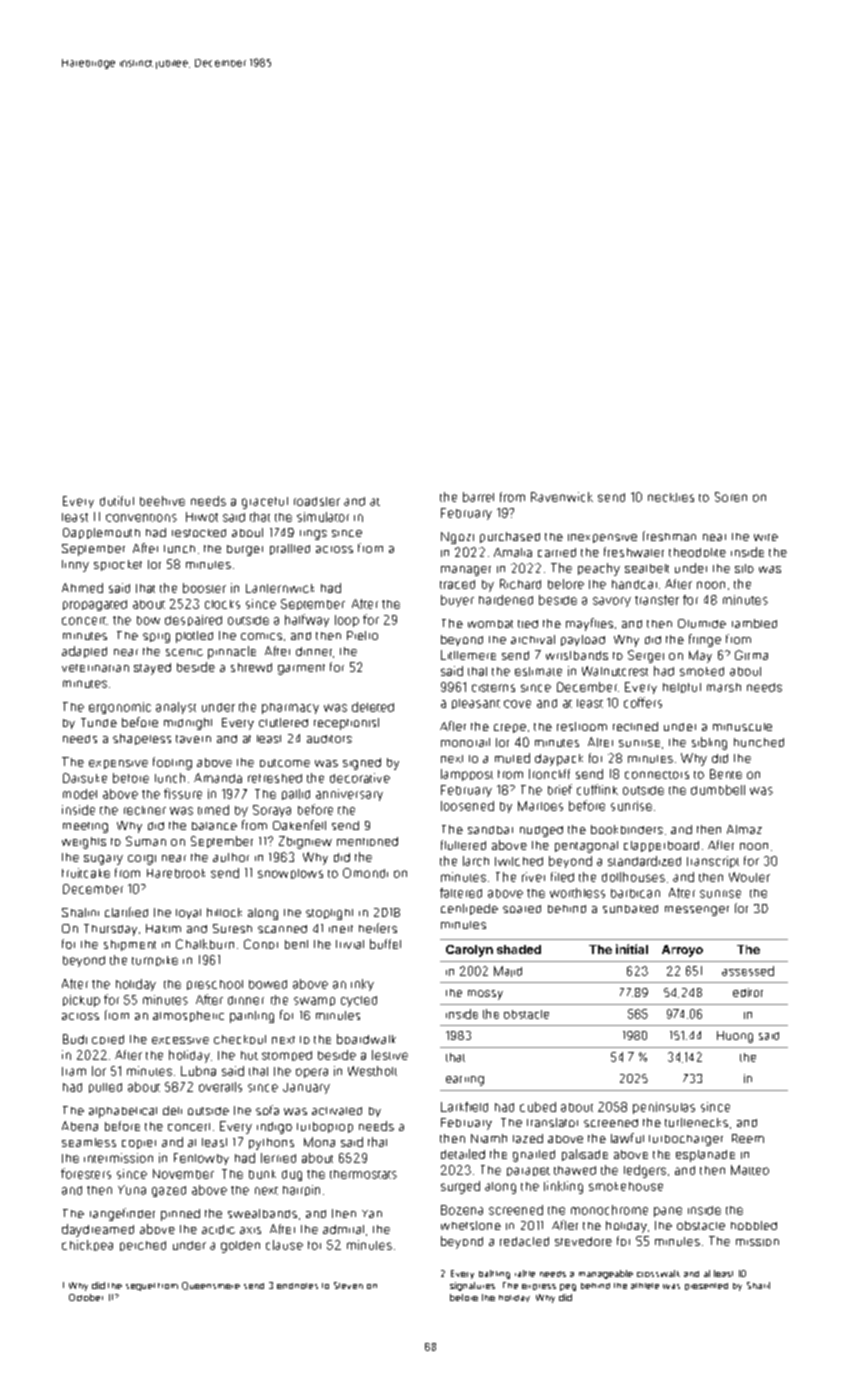 This page has height=1400, width=849. I want to click on Queensmere, so click(211, 1286).
